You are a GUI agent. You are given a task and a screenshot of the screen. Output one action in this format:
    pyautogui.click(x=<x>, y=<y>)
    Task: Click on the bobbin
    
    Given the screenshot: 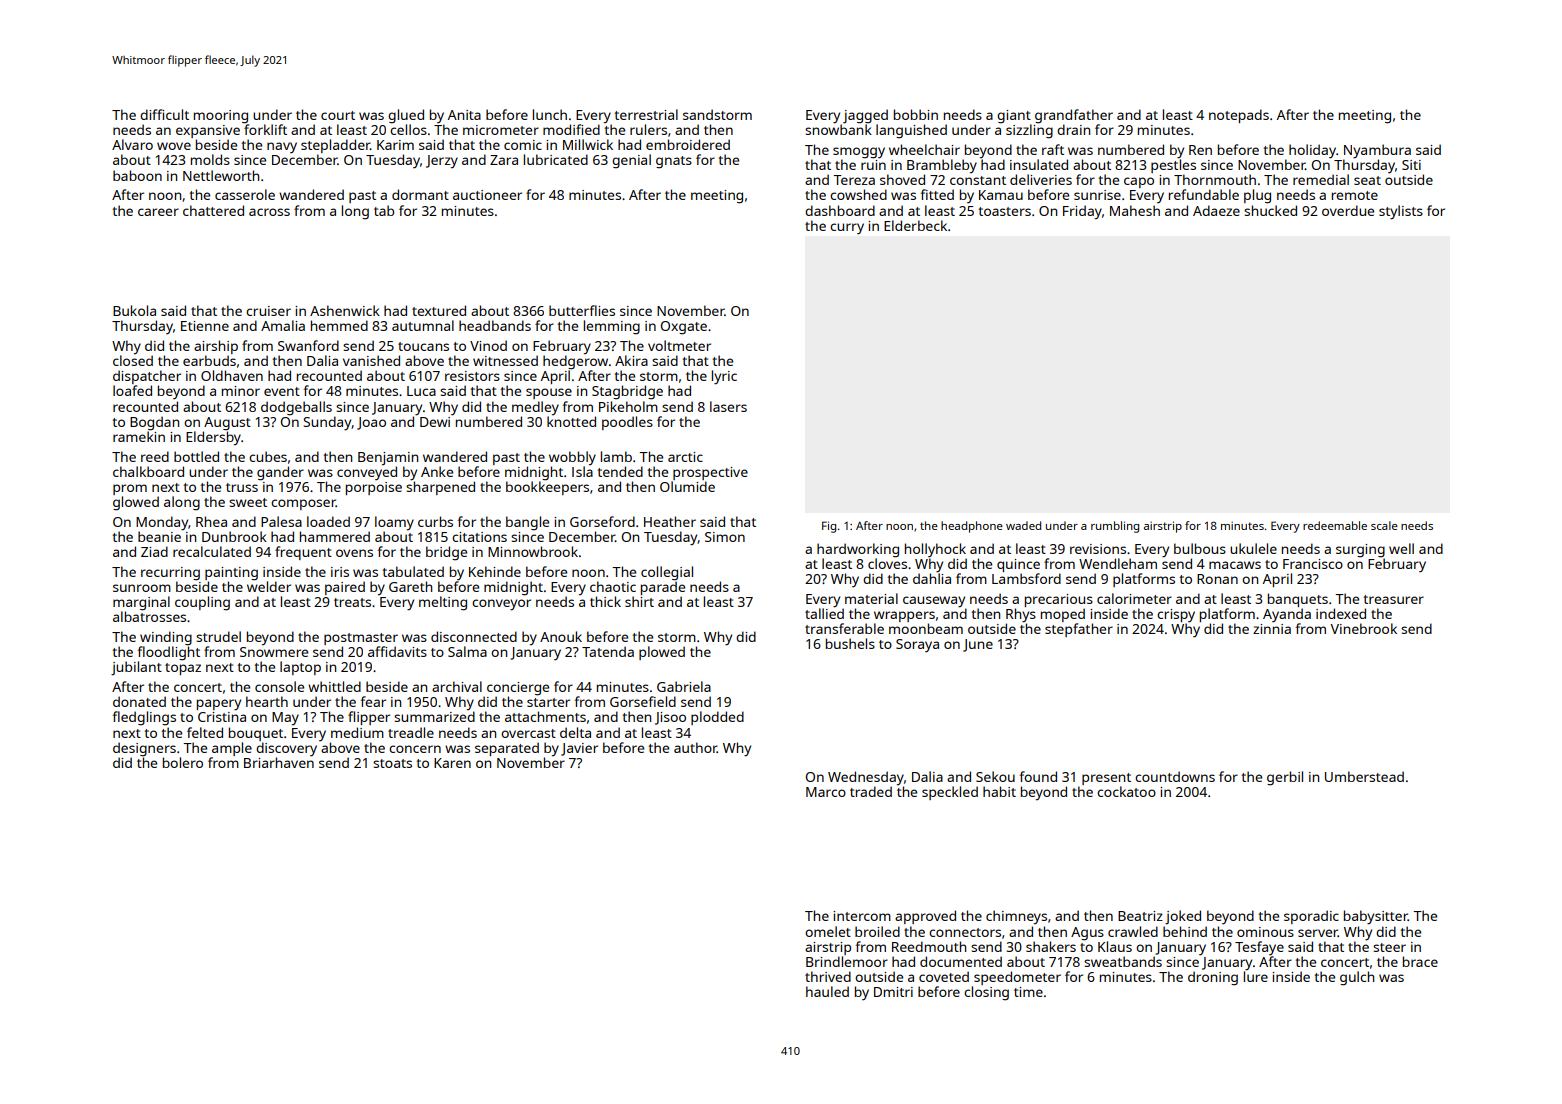 What is the action you would take?
    pyautogui.click(x=916, y=114)
